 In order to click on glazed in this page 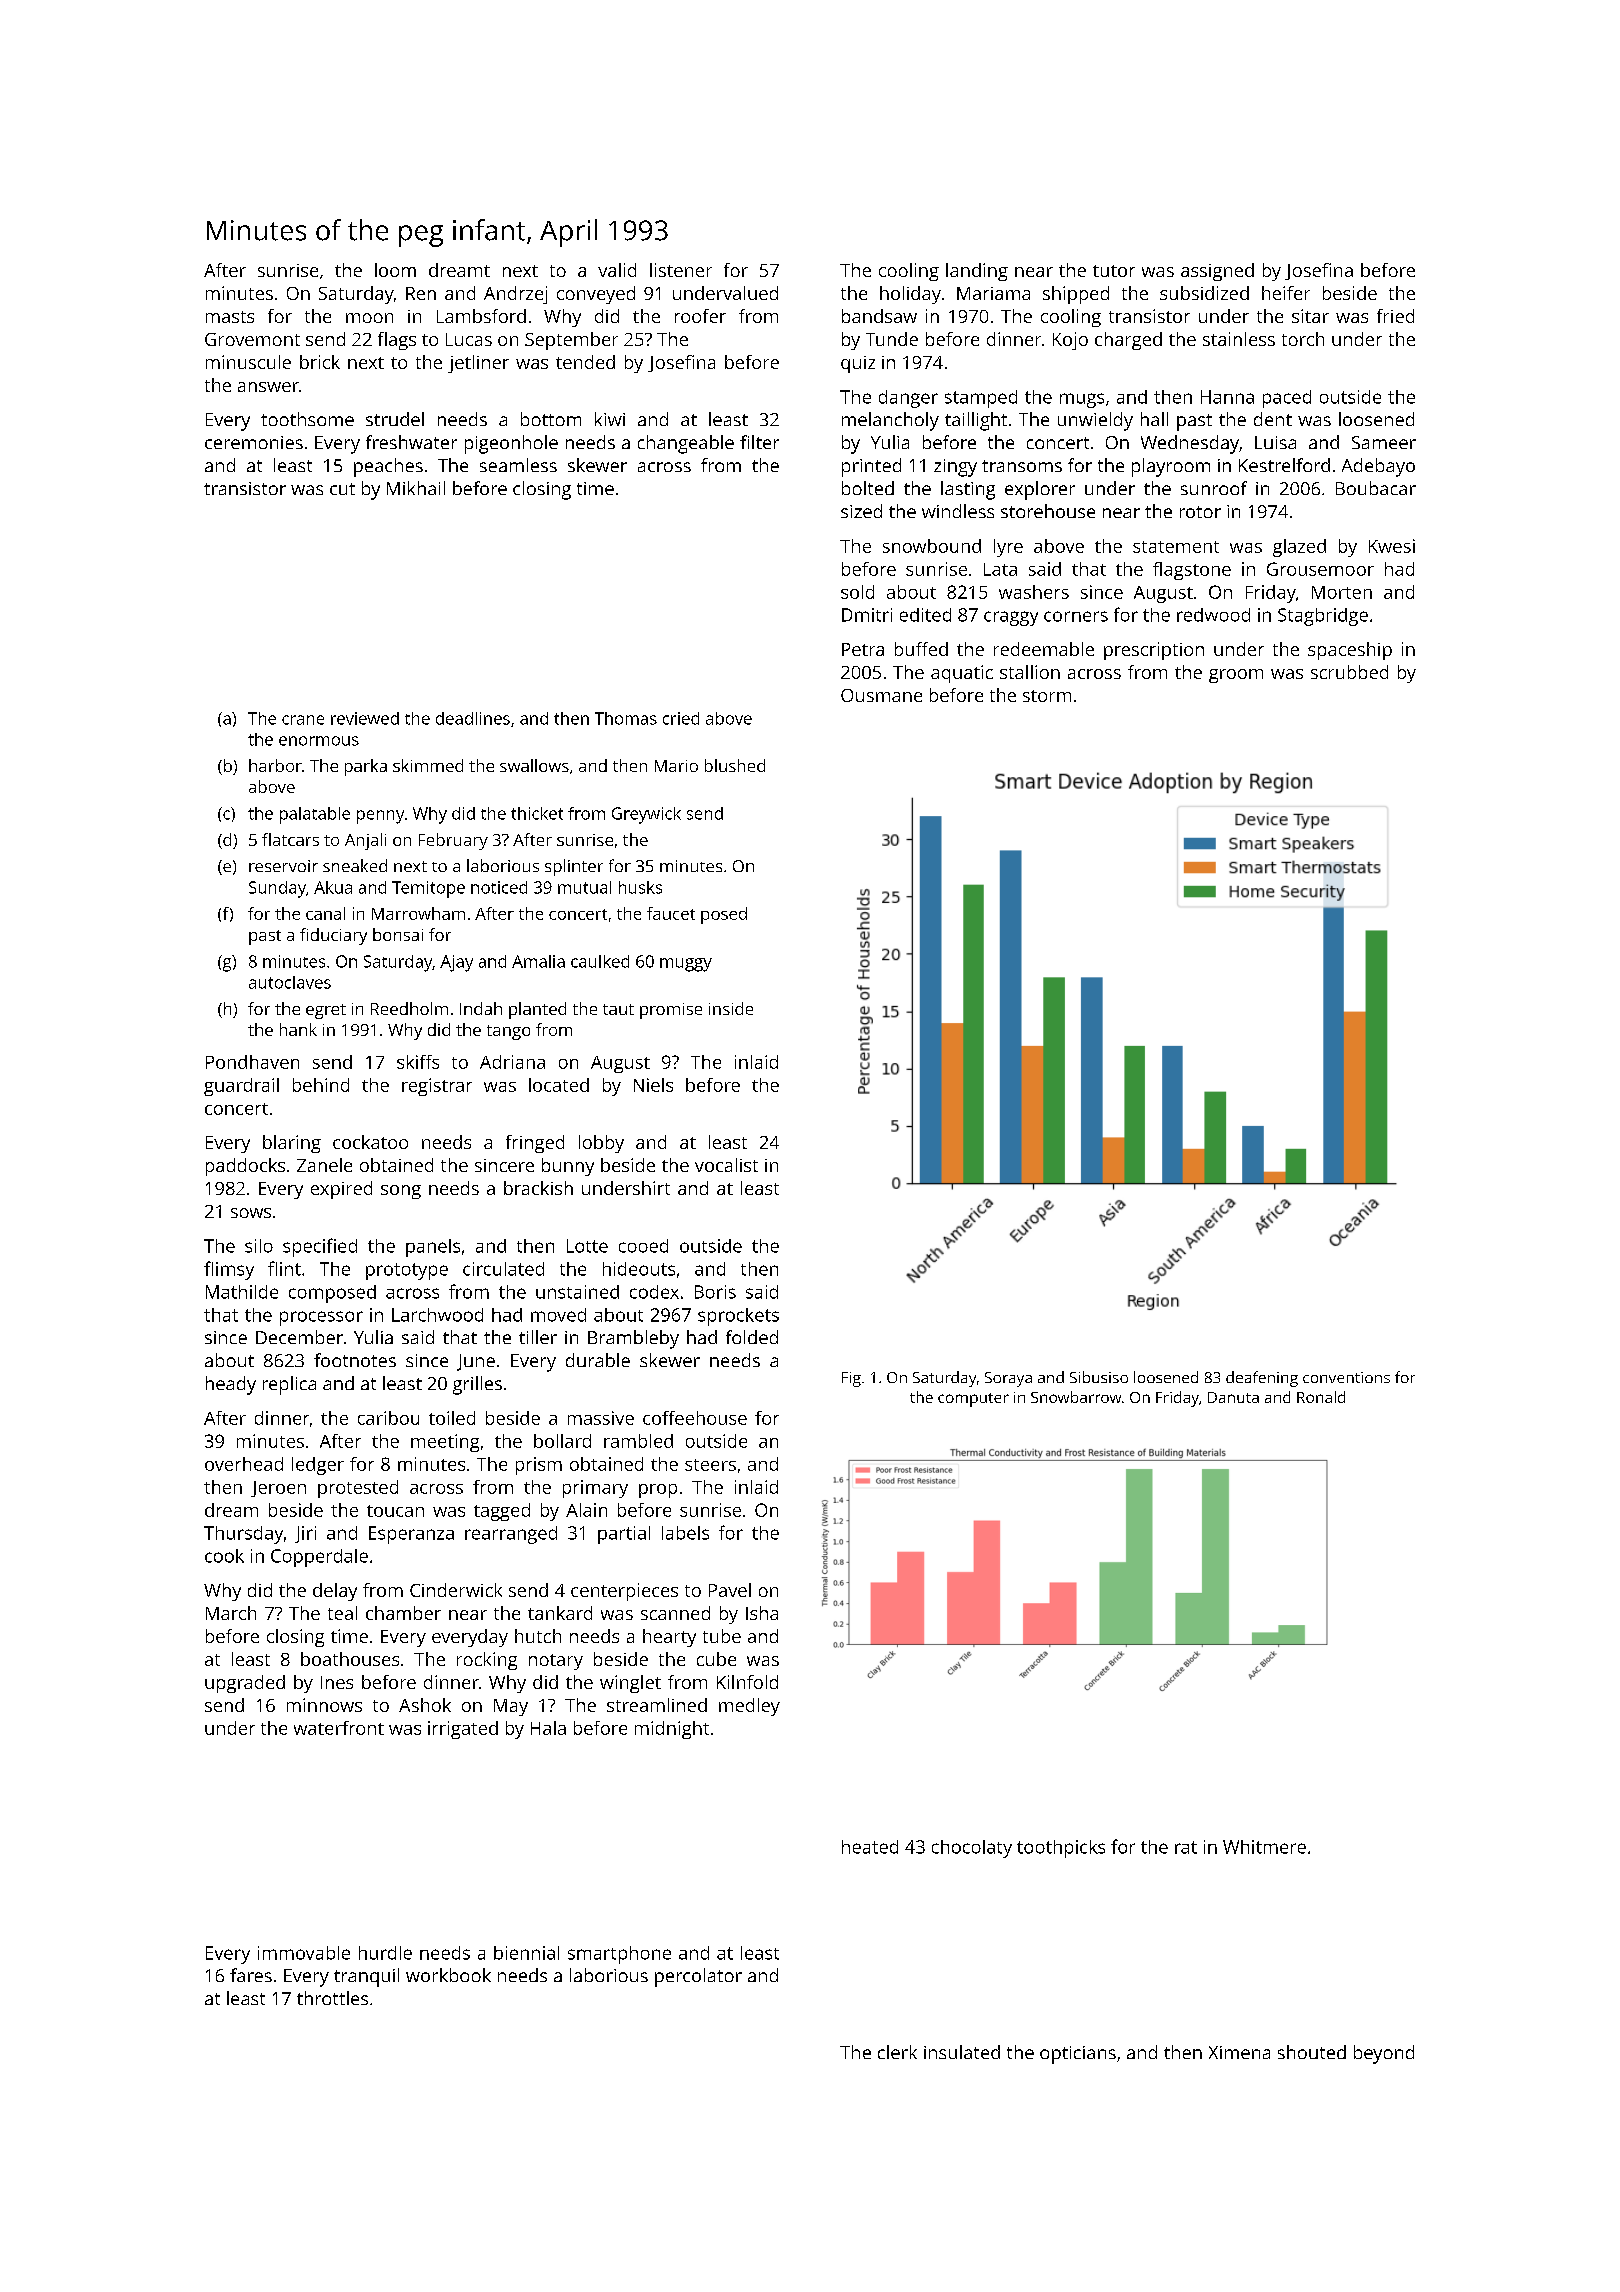, I will do `click(1299, 548)`.
